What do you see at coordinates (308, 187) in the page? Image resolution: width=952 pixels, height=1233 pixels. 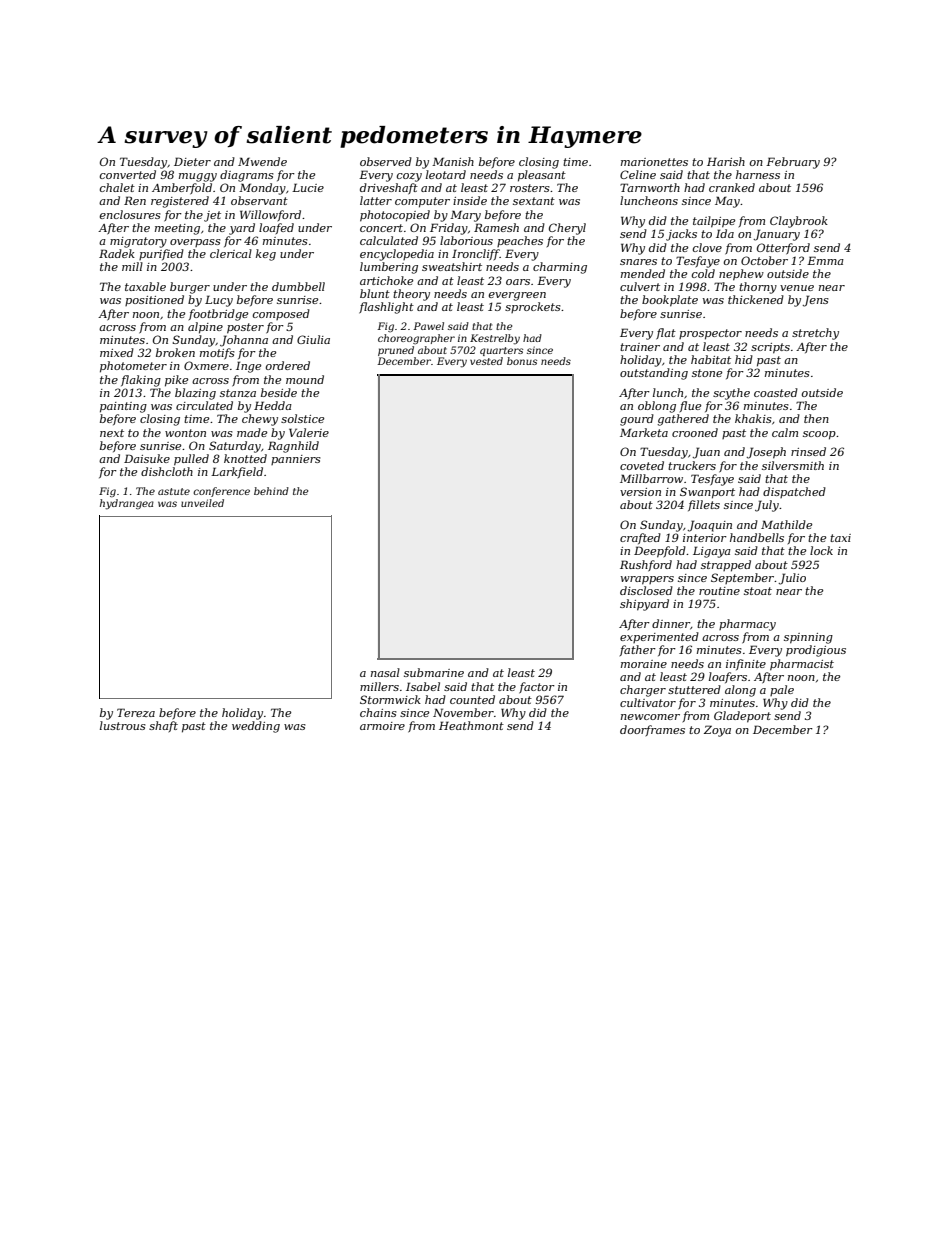 I see `Lucie` at bounding box center [308, 187].
